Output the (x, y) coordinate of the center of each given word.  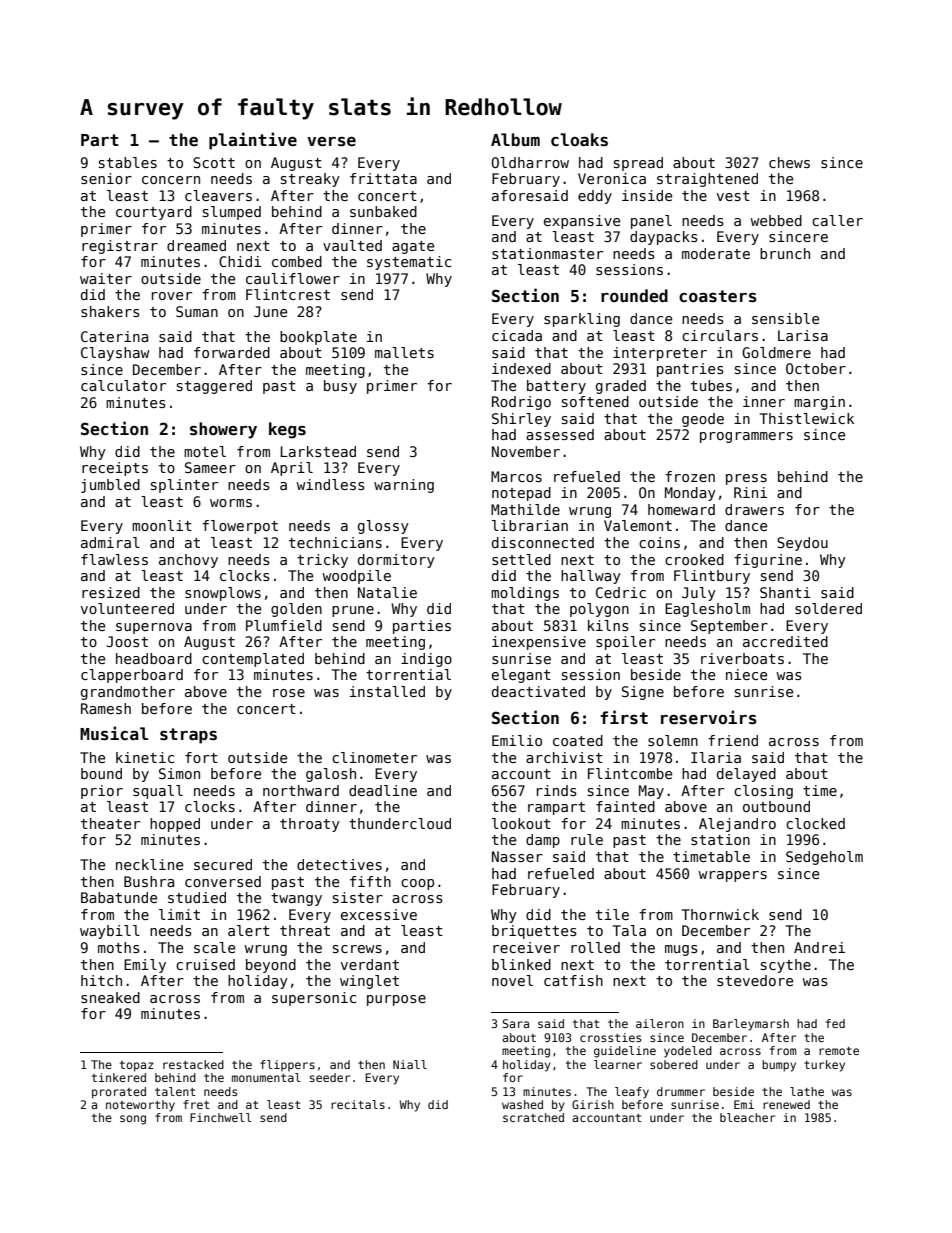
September (729, 627)
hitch (101, 980)
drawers (754, 509)
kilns (608, 625)
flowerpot (240, 527)
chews (789, 162)
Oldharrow (530, 162)
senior (106, 178)
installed (387, 691)
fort (201, 757)
